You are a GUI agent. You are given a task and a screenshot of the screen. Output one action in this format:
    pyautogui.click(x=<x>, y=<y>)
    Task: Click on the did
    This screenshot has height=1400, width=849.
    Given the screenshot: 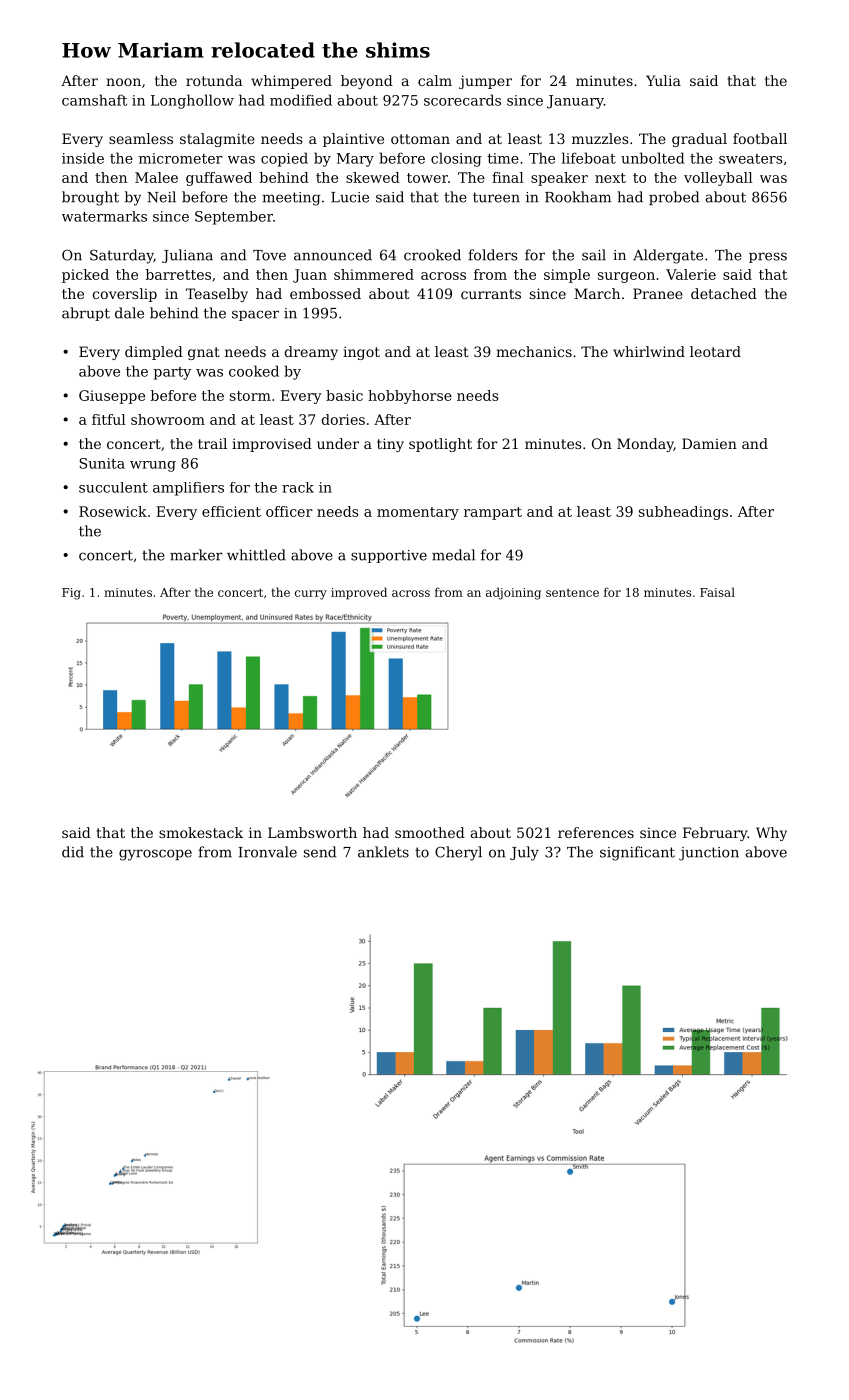 What is the action you would take?
    pyautogui.click(x=73, y=852)
